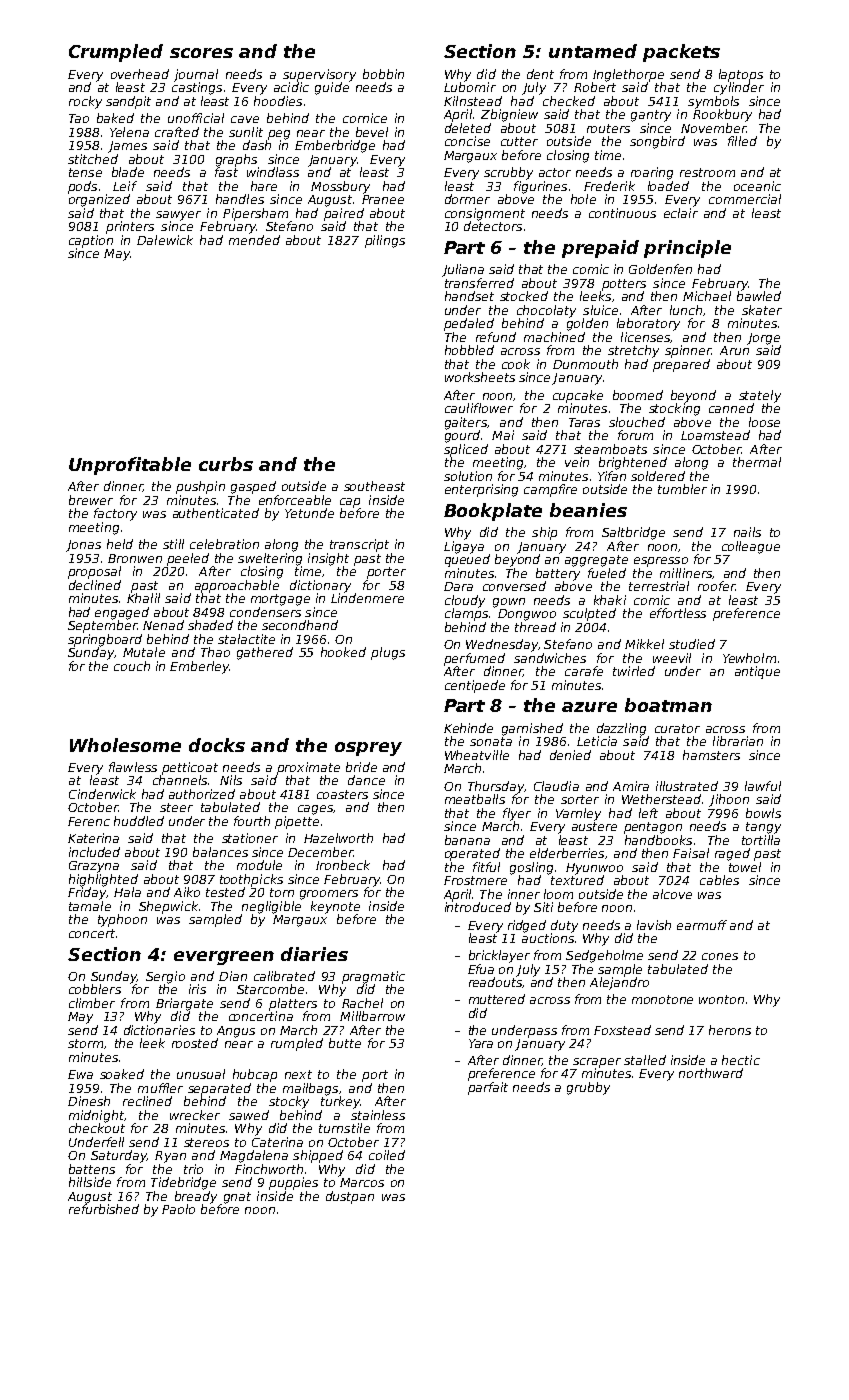  Describe the element at coordinates (383, 74) in the page. I see `bobbin` at that location.
